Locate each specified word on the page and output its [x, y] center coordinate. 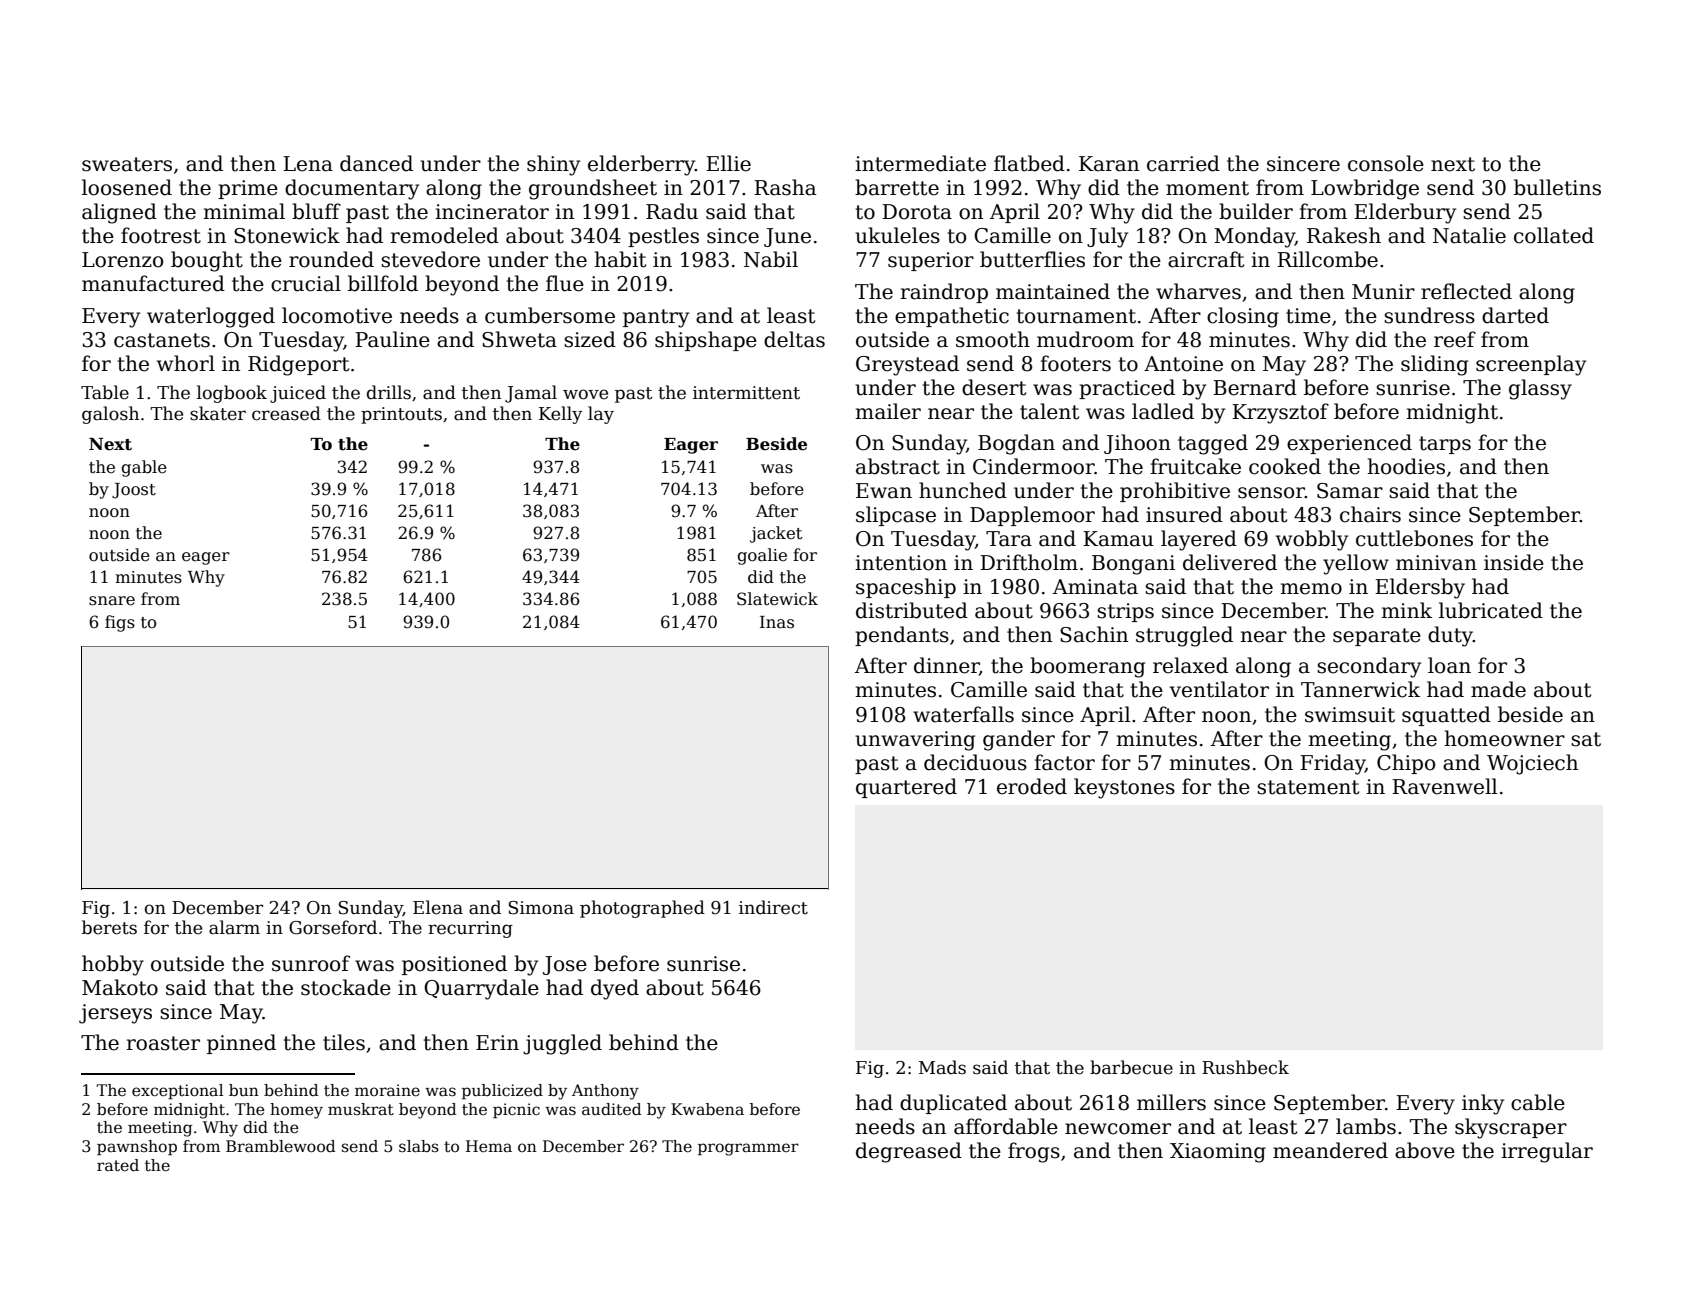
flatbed [1029, 163]
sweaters [127, 164]
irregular [1547, 1152]
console [1386, 163]
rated [118, 1165]
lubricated [1491, 610]
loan [1449, 665]
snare [112, 601]
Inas [777, 622]
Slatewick [777, 599]
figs [120, 623]
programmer [748, 1149]
